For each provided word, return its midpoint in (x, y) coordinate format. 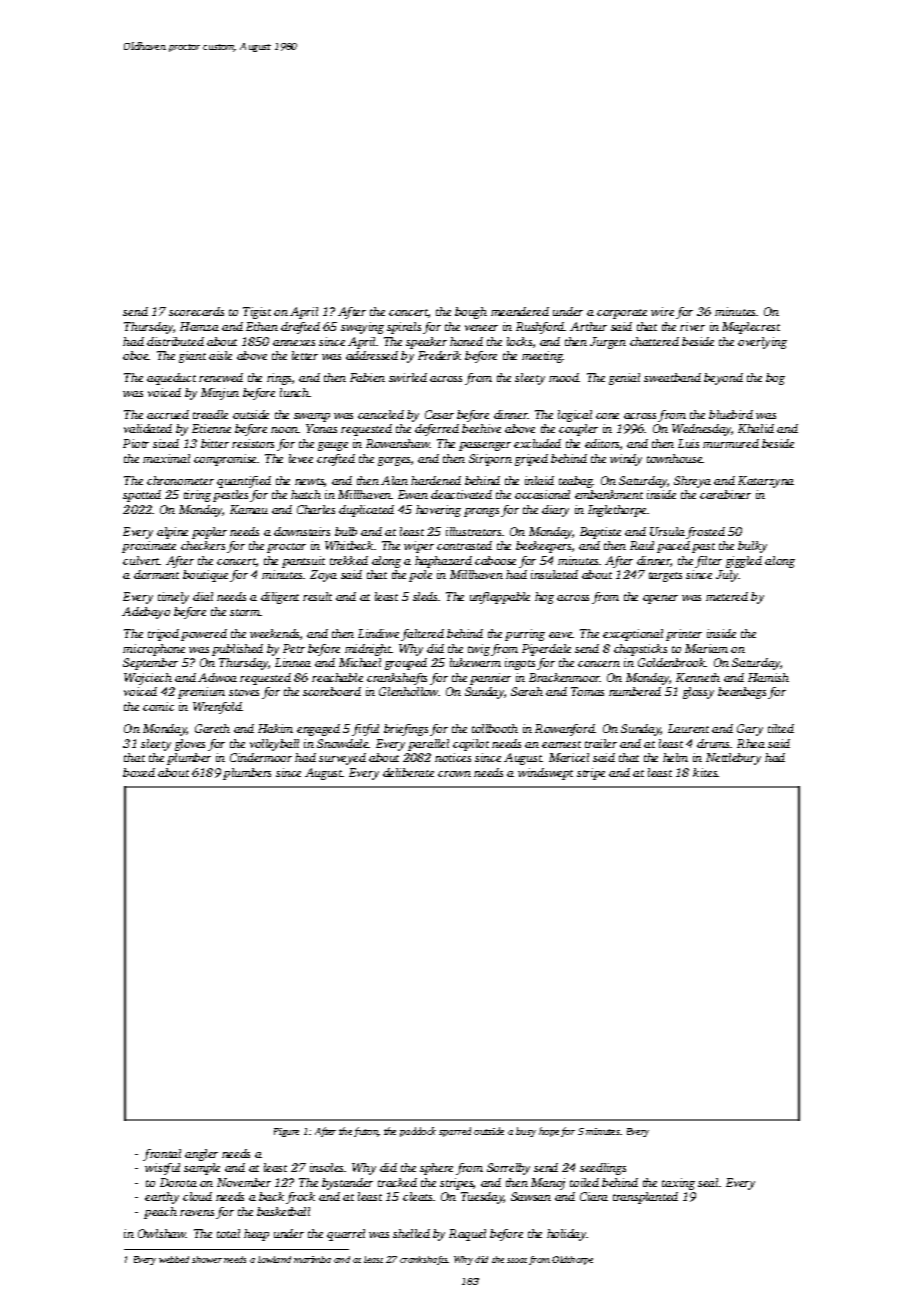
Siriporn (490, 460)
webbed (174, 1259)
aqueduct (171, 379)
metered (727, 596)
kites (705, 772)
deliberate (408, 772)
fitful (365, 730)
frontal (162, 1155)
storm (245, 612)
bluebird (731, 414)
